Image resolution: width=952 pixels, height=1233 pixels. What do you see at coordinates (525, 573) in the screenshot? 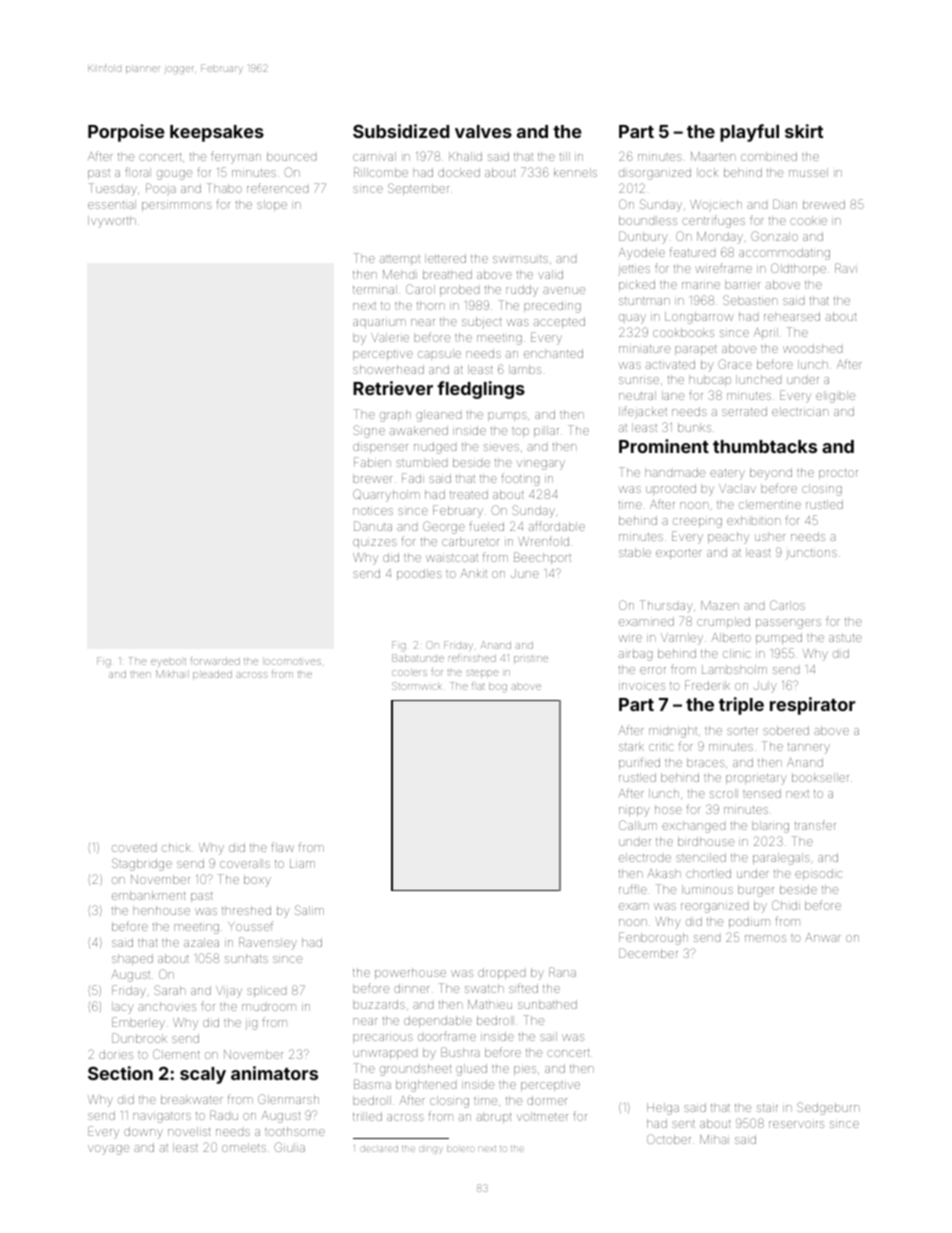
I see `June` at bounding box center [525, 573].
